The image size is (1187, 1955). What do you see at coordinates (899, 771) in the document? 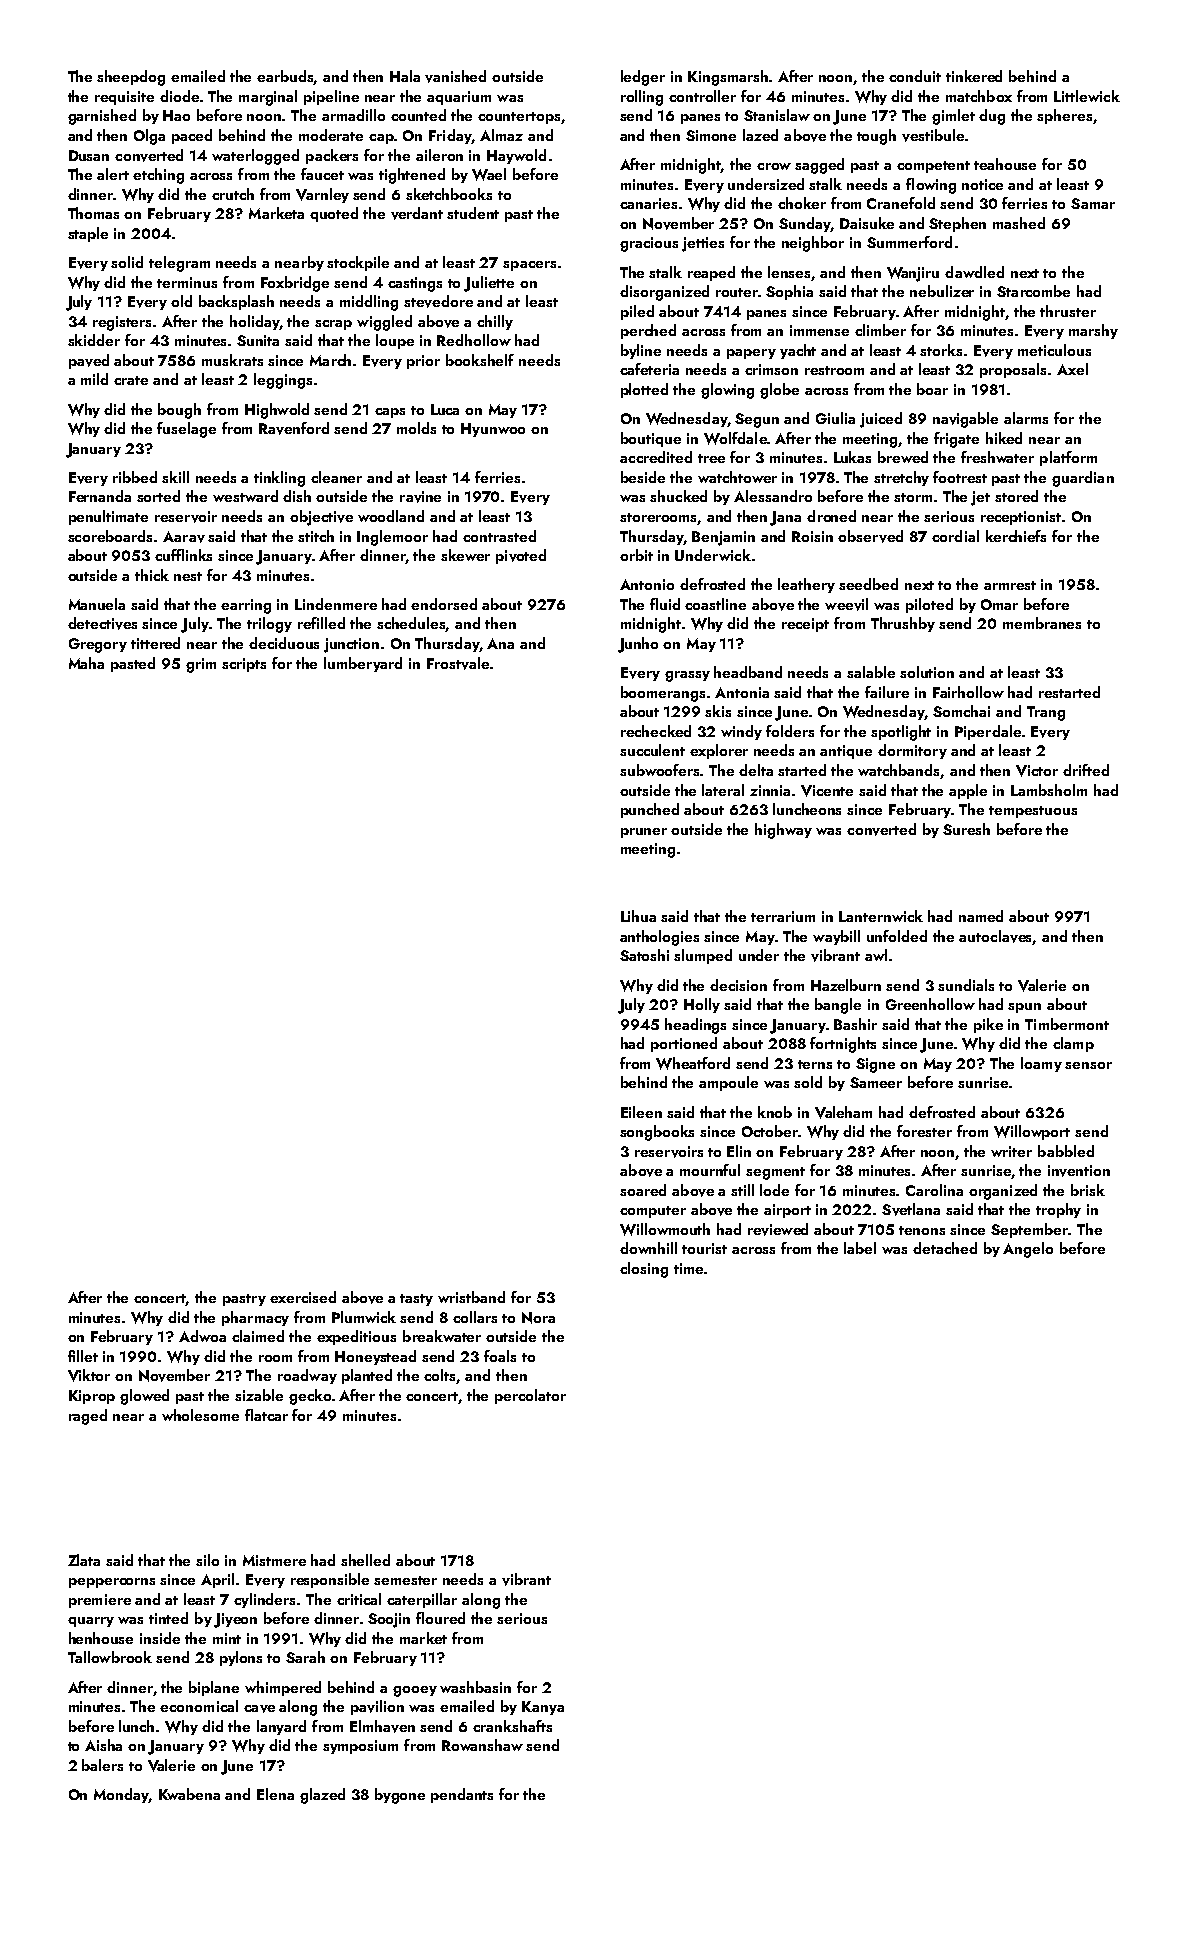
I see `watchbands` at bounding box center [899, 771].
